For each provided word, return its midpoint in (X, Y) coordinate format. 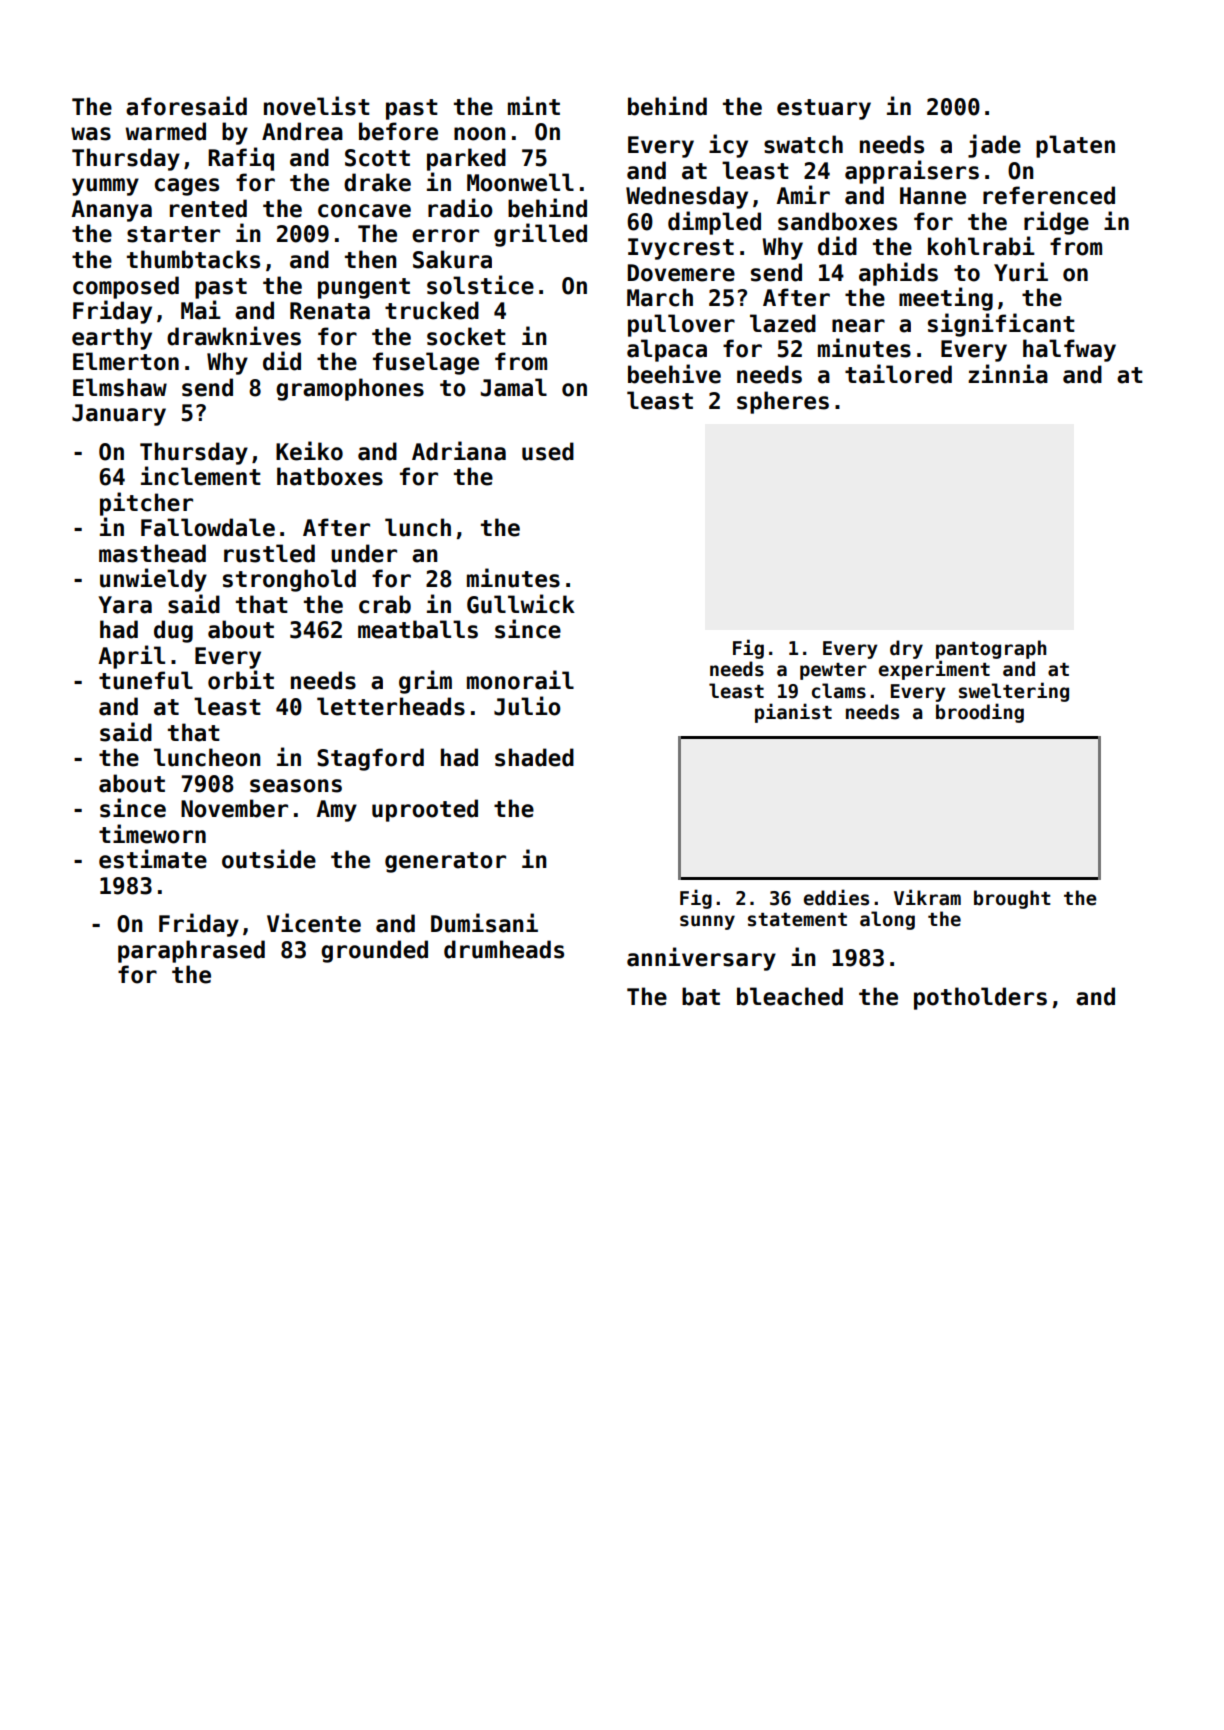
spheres (783, 402)
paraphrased (191, 951)
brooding (980, 713)
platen (1075, 146)
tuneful (146, 680)
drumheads (504, 949)
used (548, 451)
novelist (317, 106)
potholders (980, 998)
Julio (527, 706)
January (119, 415)
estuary (824, 109)
